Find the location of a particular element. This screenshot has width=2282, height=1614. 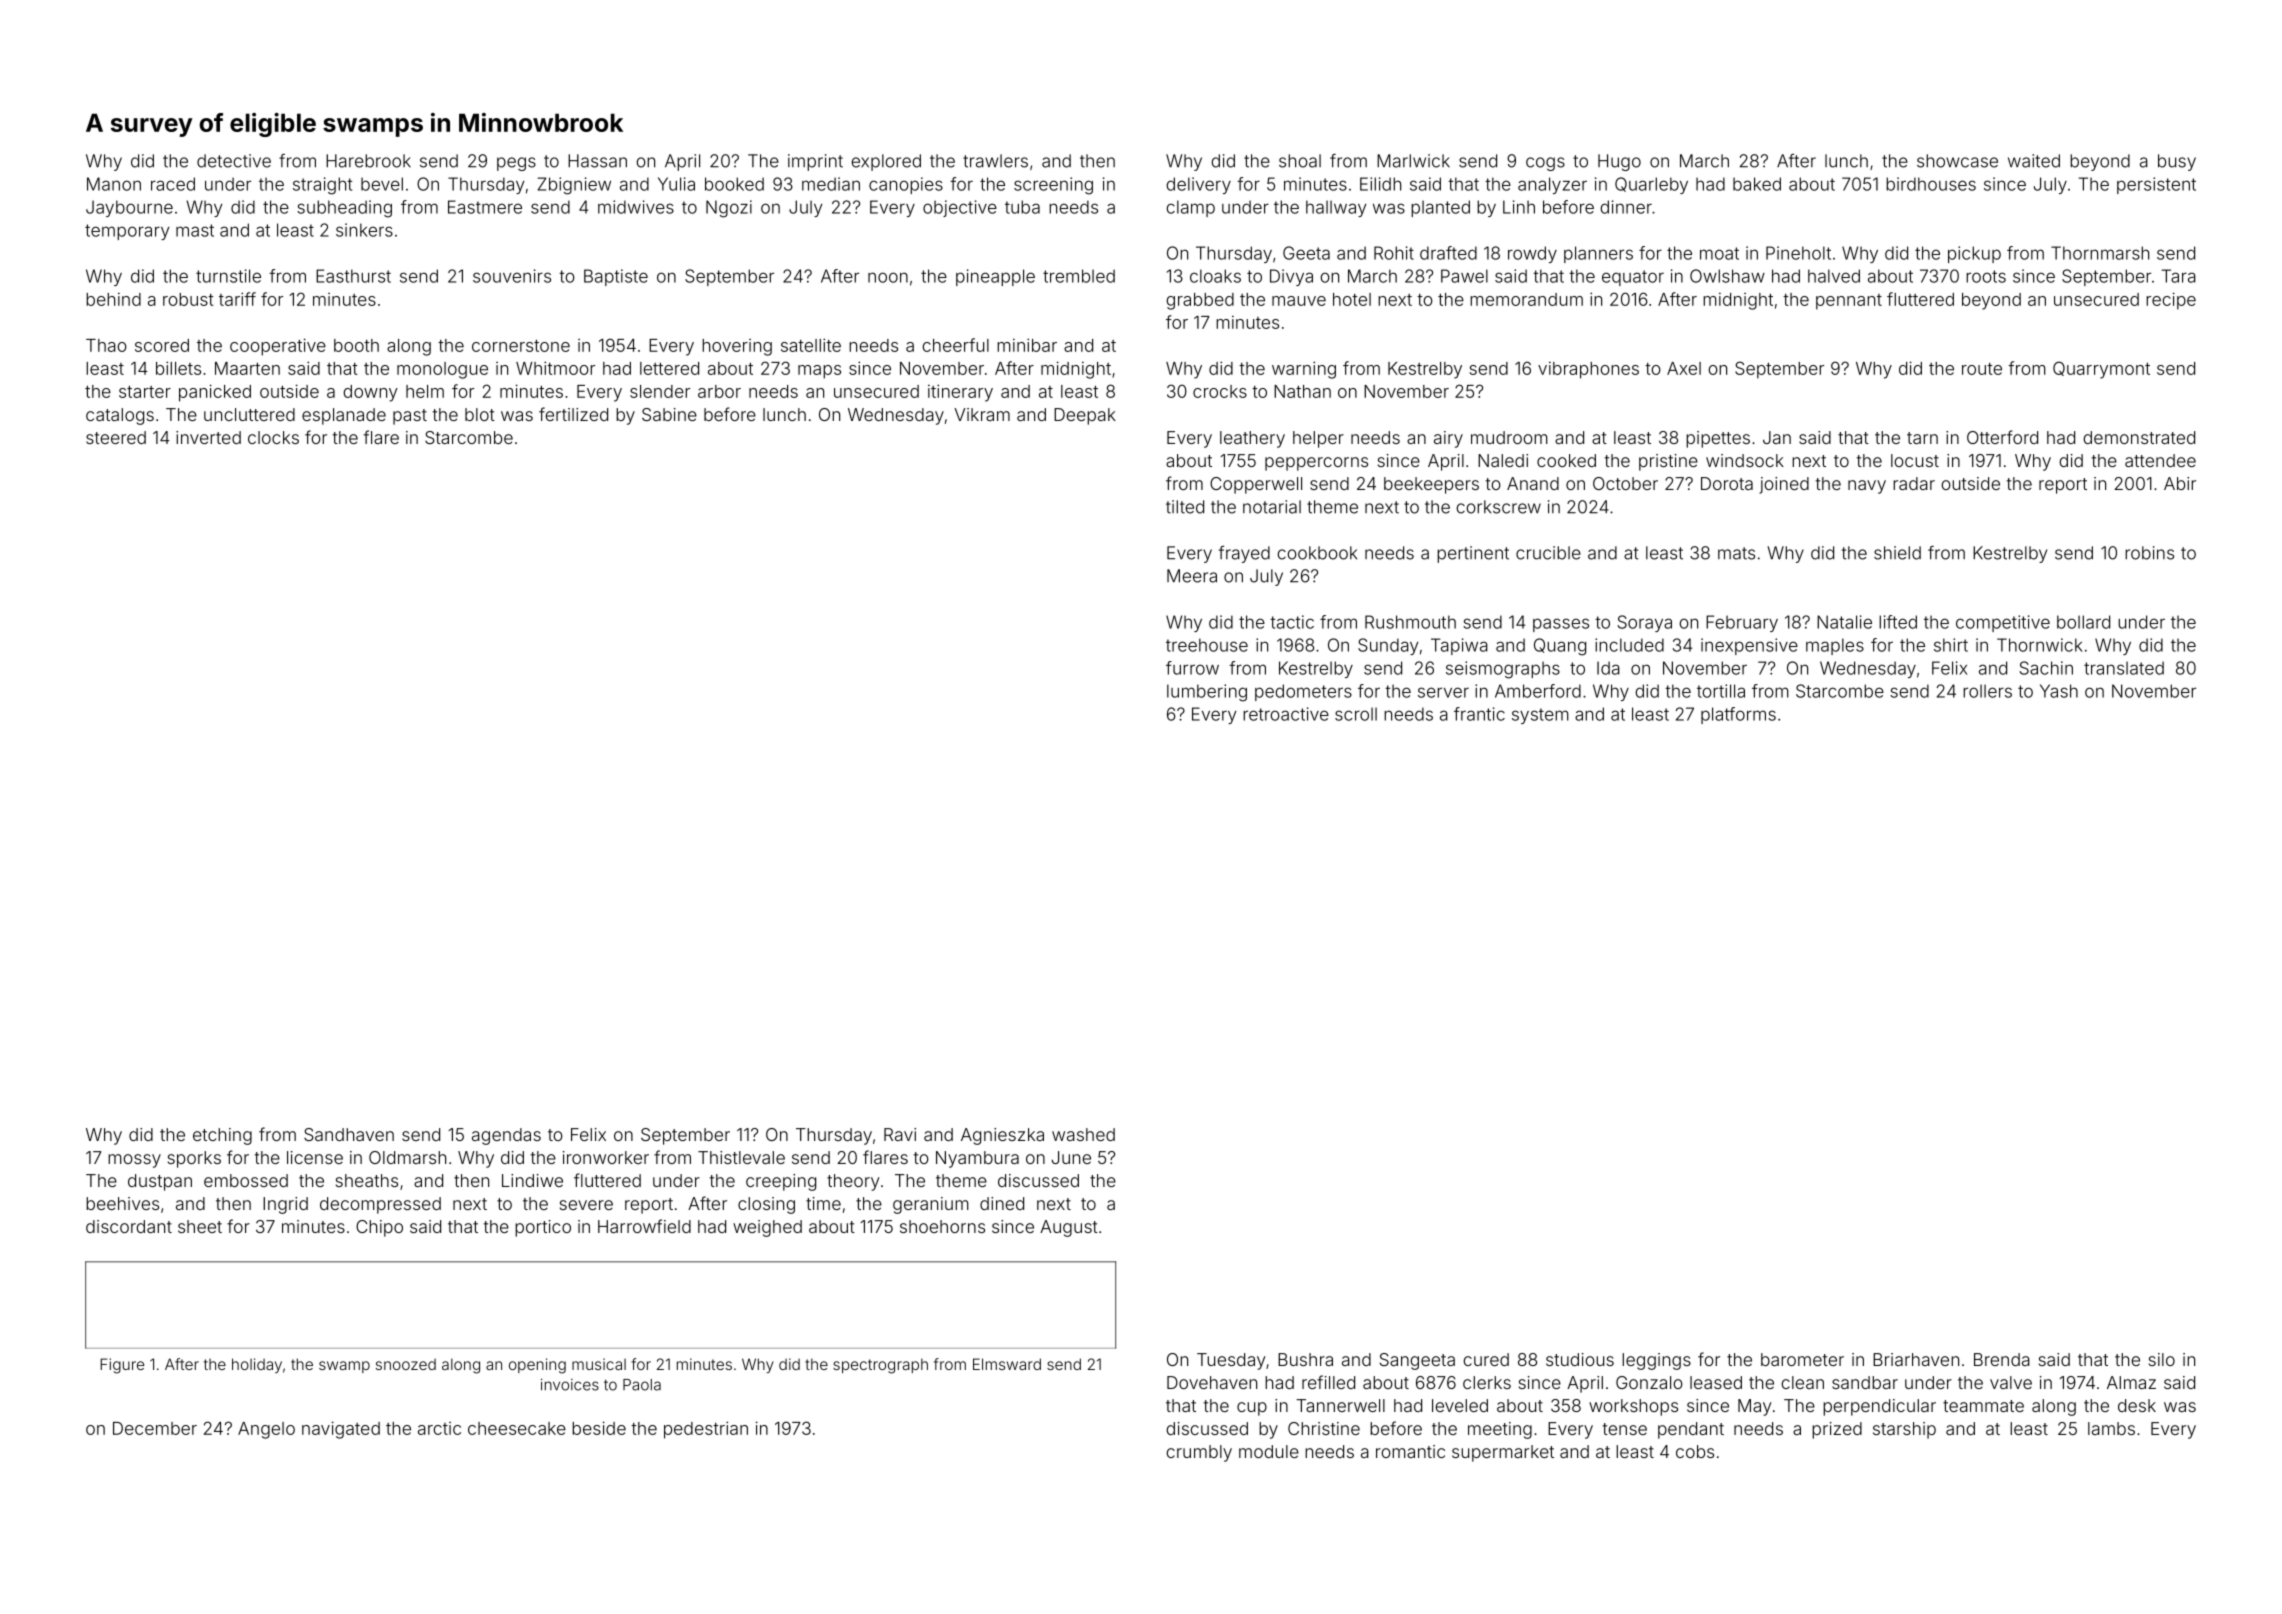

itinerary is located at coordinates (960, 393).
